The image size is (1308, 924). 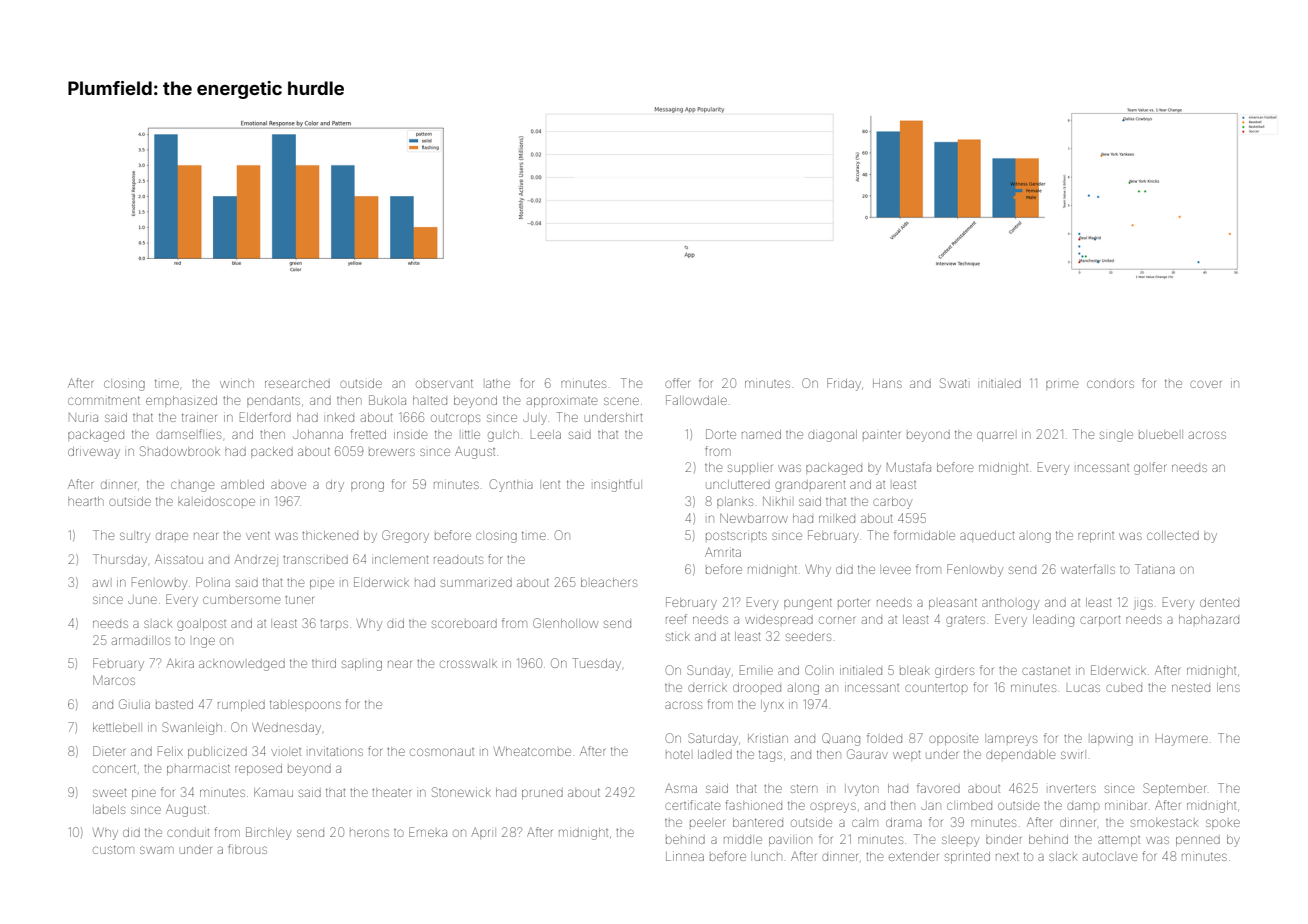 What do you see at coordinates (677, 383) in the screenshot?
I see `offer` at bounding box center [677, 383].
